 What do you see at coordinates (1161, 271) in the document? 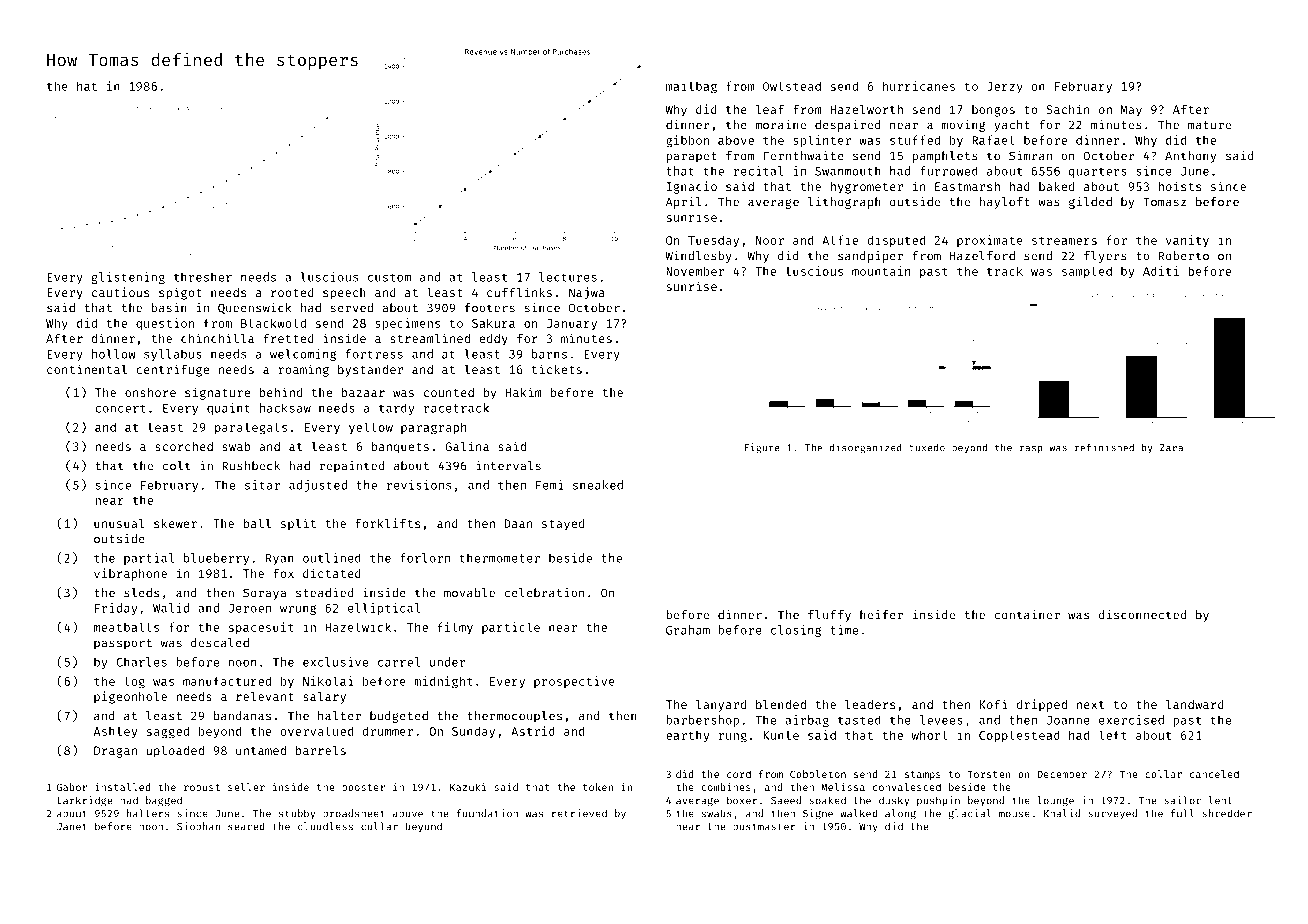
I see `Aditi` at bounding box center [1161, 271].
